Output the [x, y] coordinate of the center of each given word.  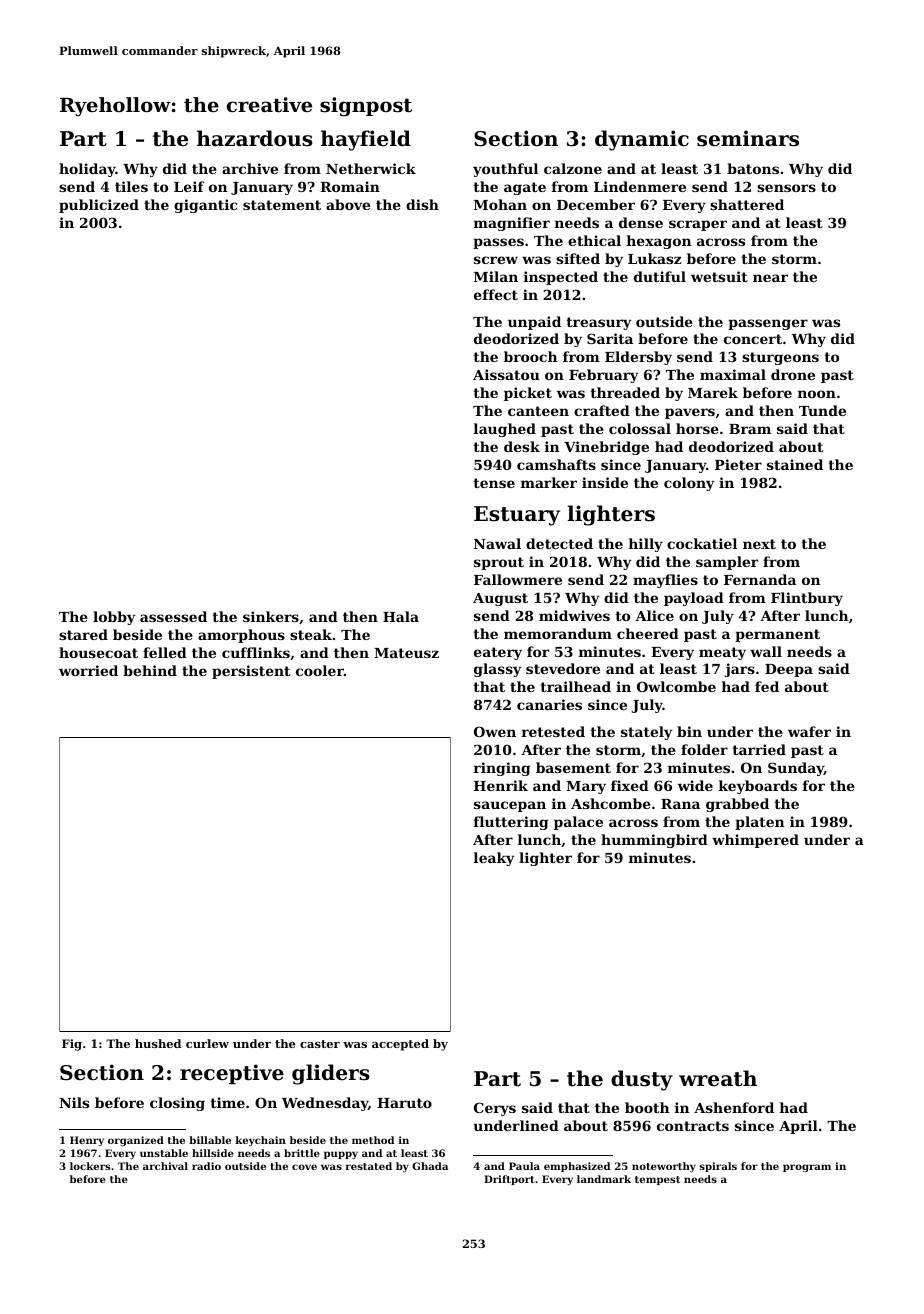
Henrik [501, 785]
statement [282, 205]
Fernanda [760, 579]
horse [697, 428]
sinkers [271, 616]
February [603, 376]
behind [150, 670]
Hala [401, 616]
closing [177, 1104]
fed [767, 686]
